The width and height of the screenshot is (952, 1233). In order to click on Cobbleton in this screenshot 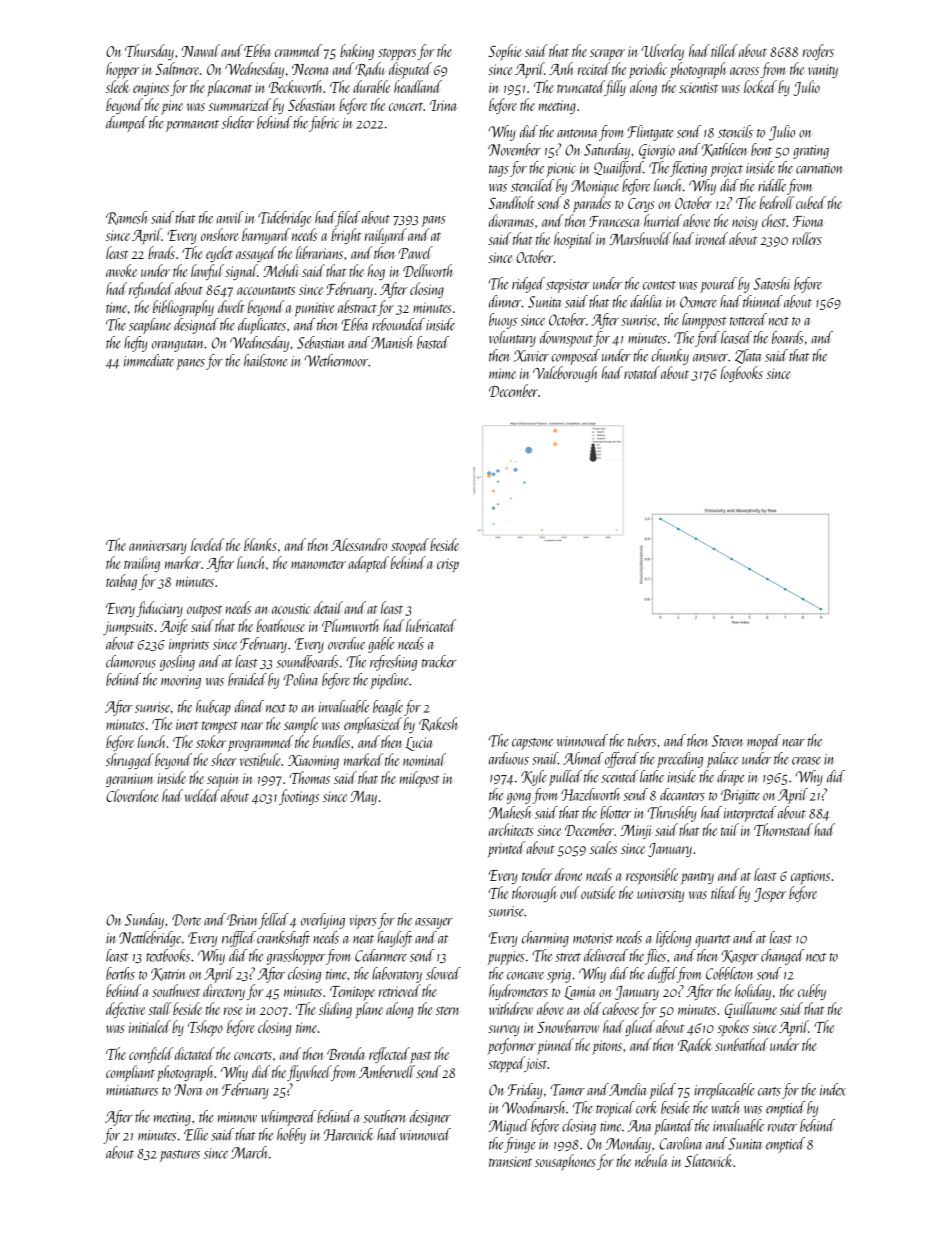, I will do `click(730, 973)`.
